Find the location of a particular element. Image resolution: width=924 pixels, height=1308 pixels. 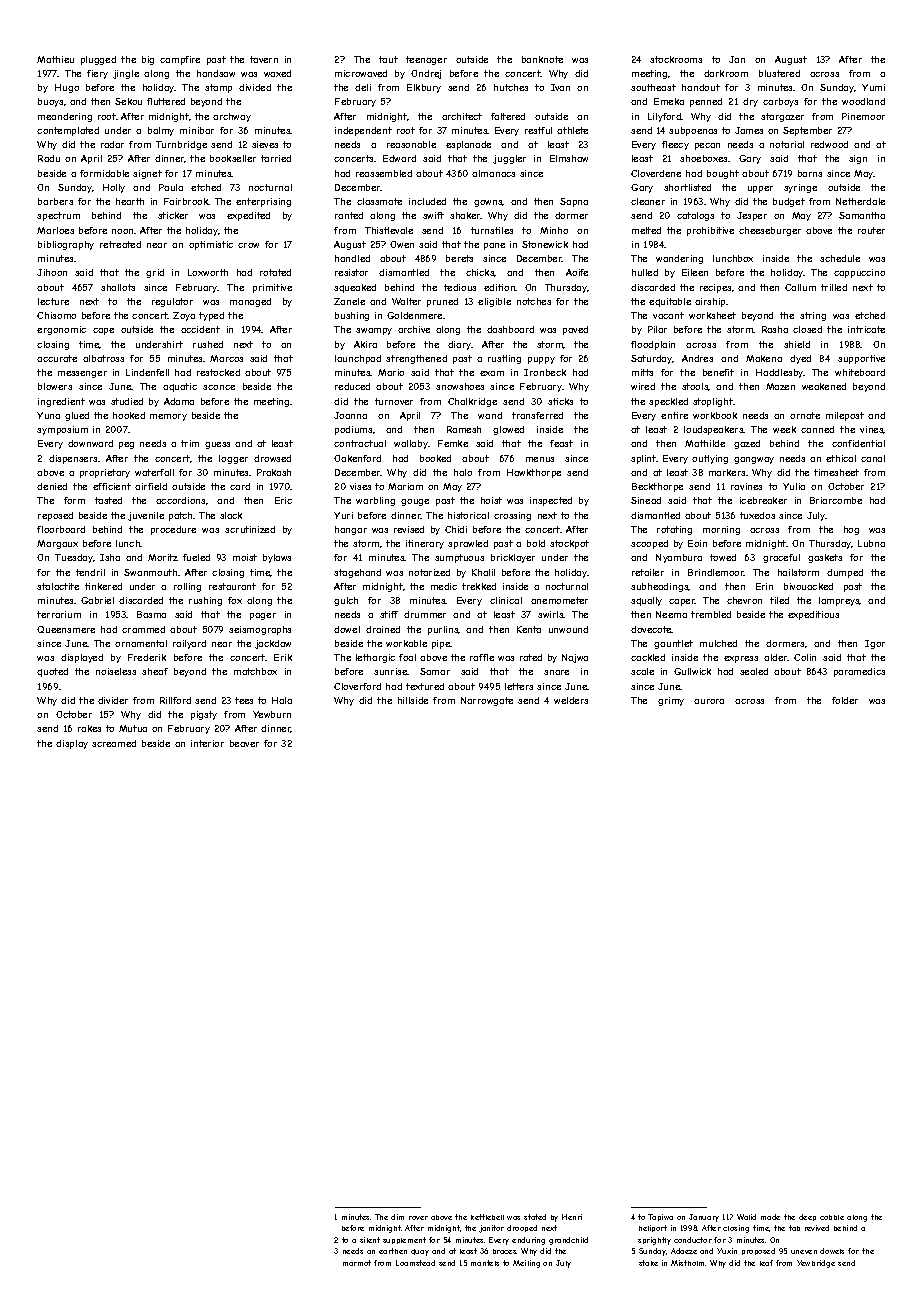

stiff is located at coordinates (389, 614).
